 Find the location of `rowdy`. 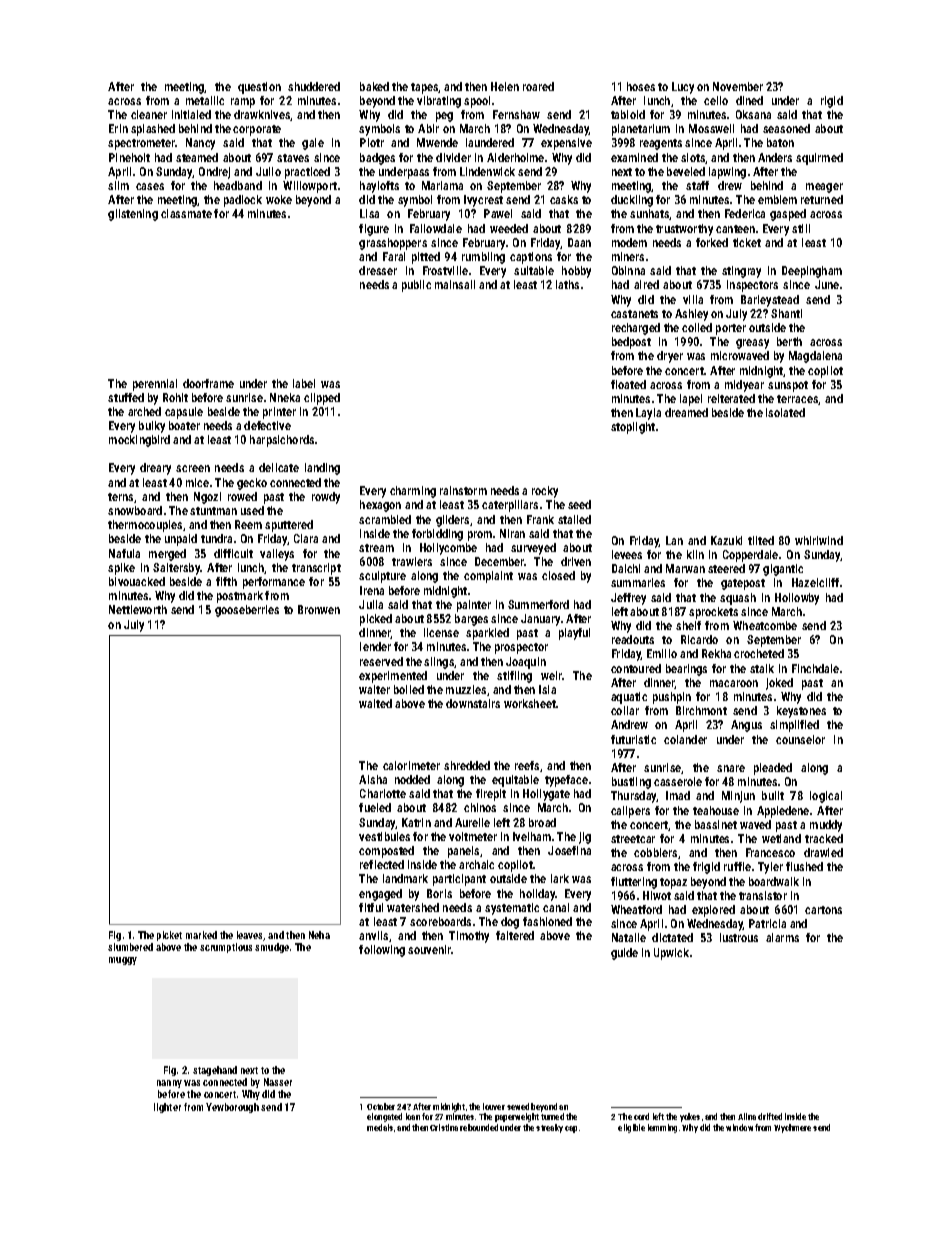

rowdy is located at coordinates (326, 498).
